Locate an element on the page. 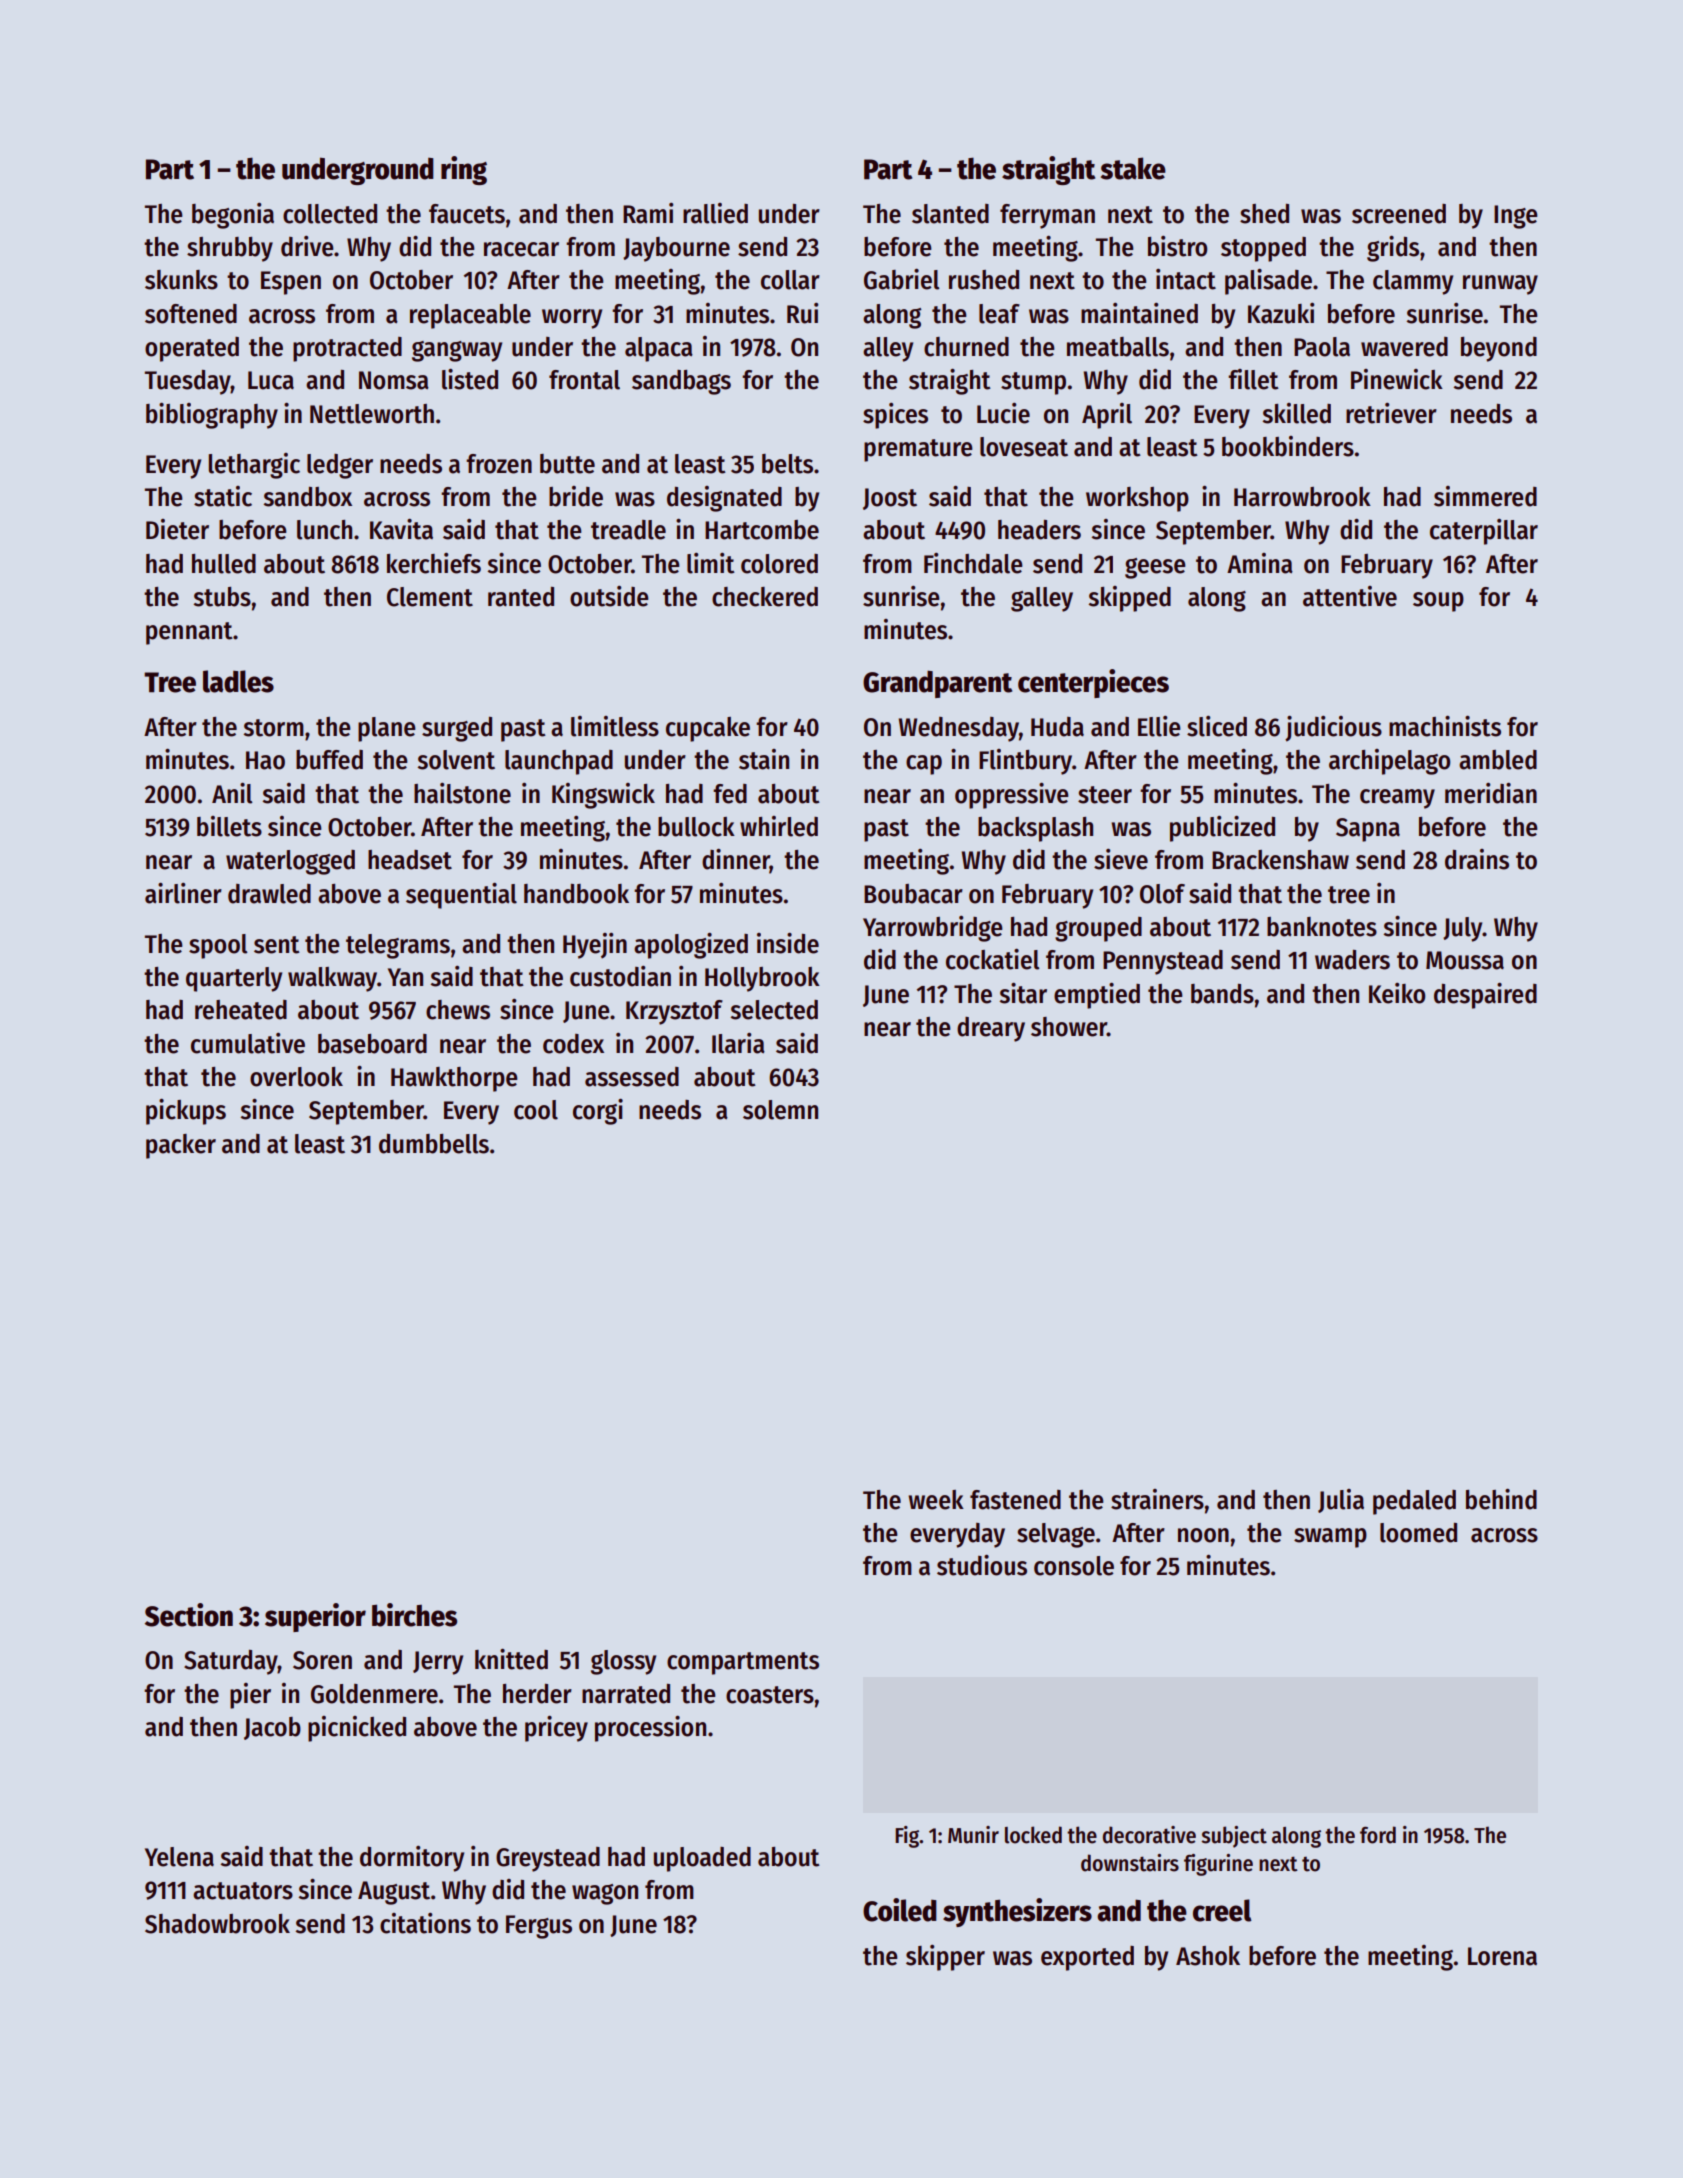 The width and height of the page is (1683, 2178). headers is located at coordinates (1039, 530).
